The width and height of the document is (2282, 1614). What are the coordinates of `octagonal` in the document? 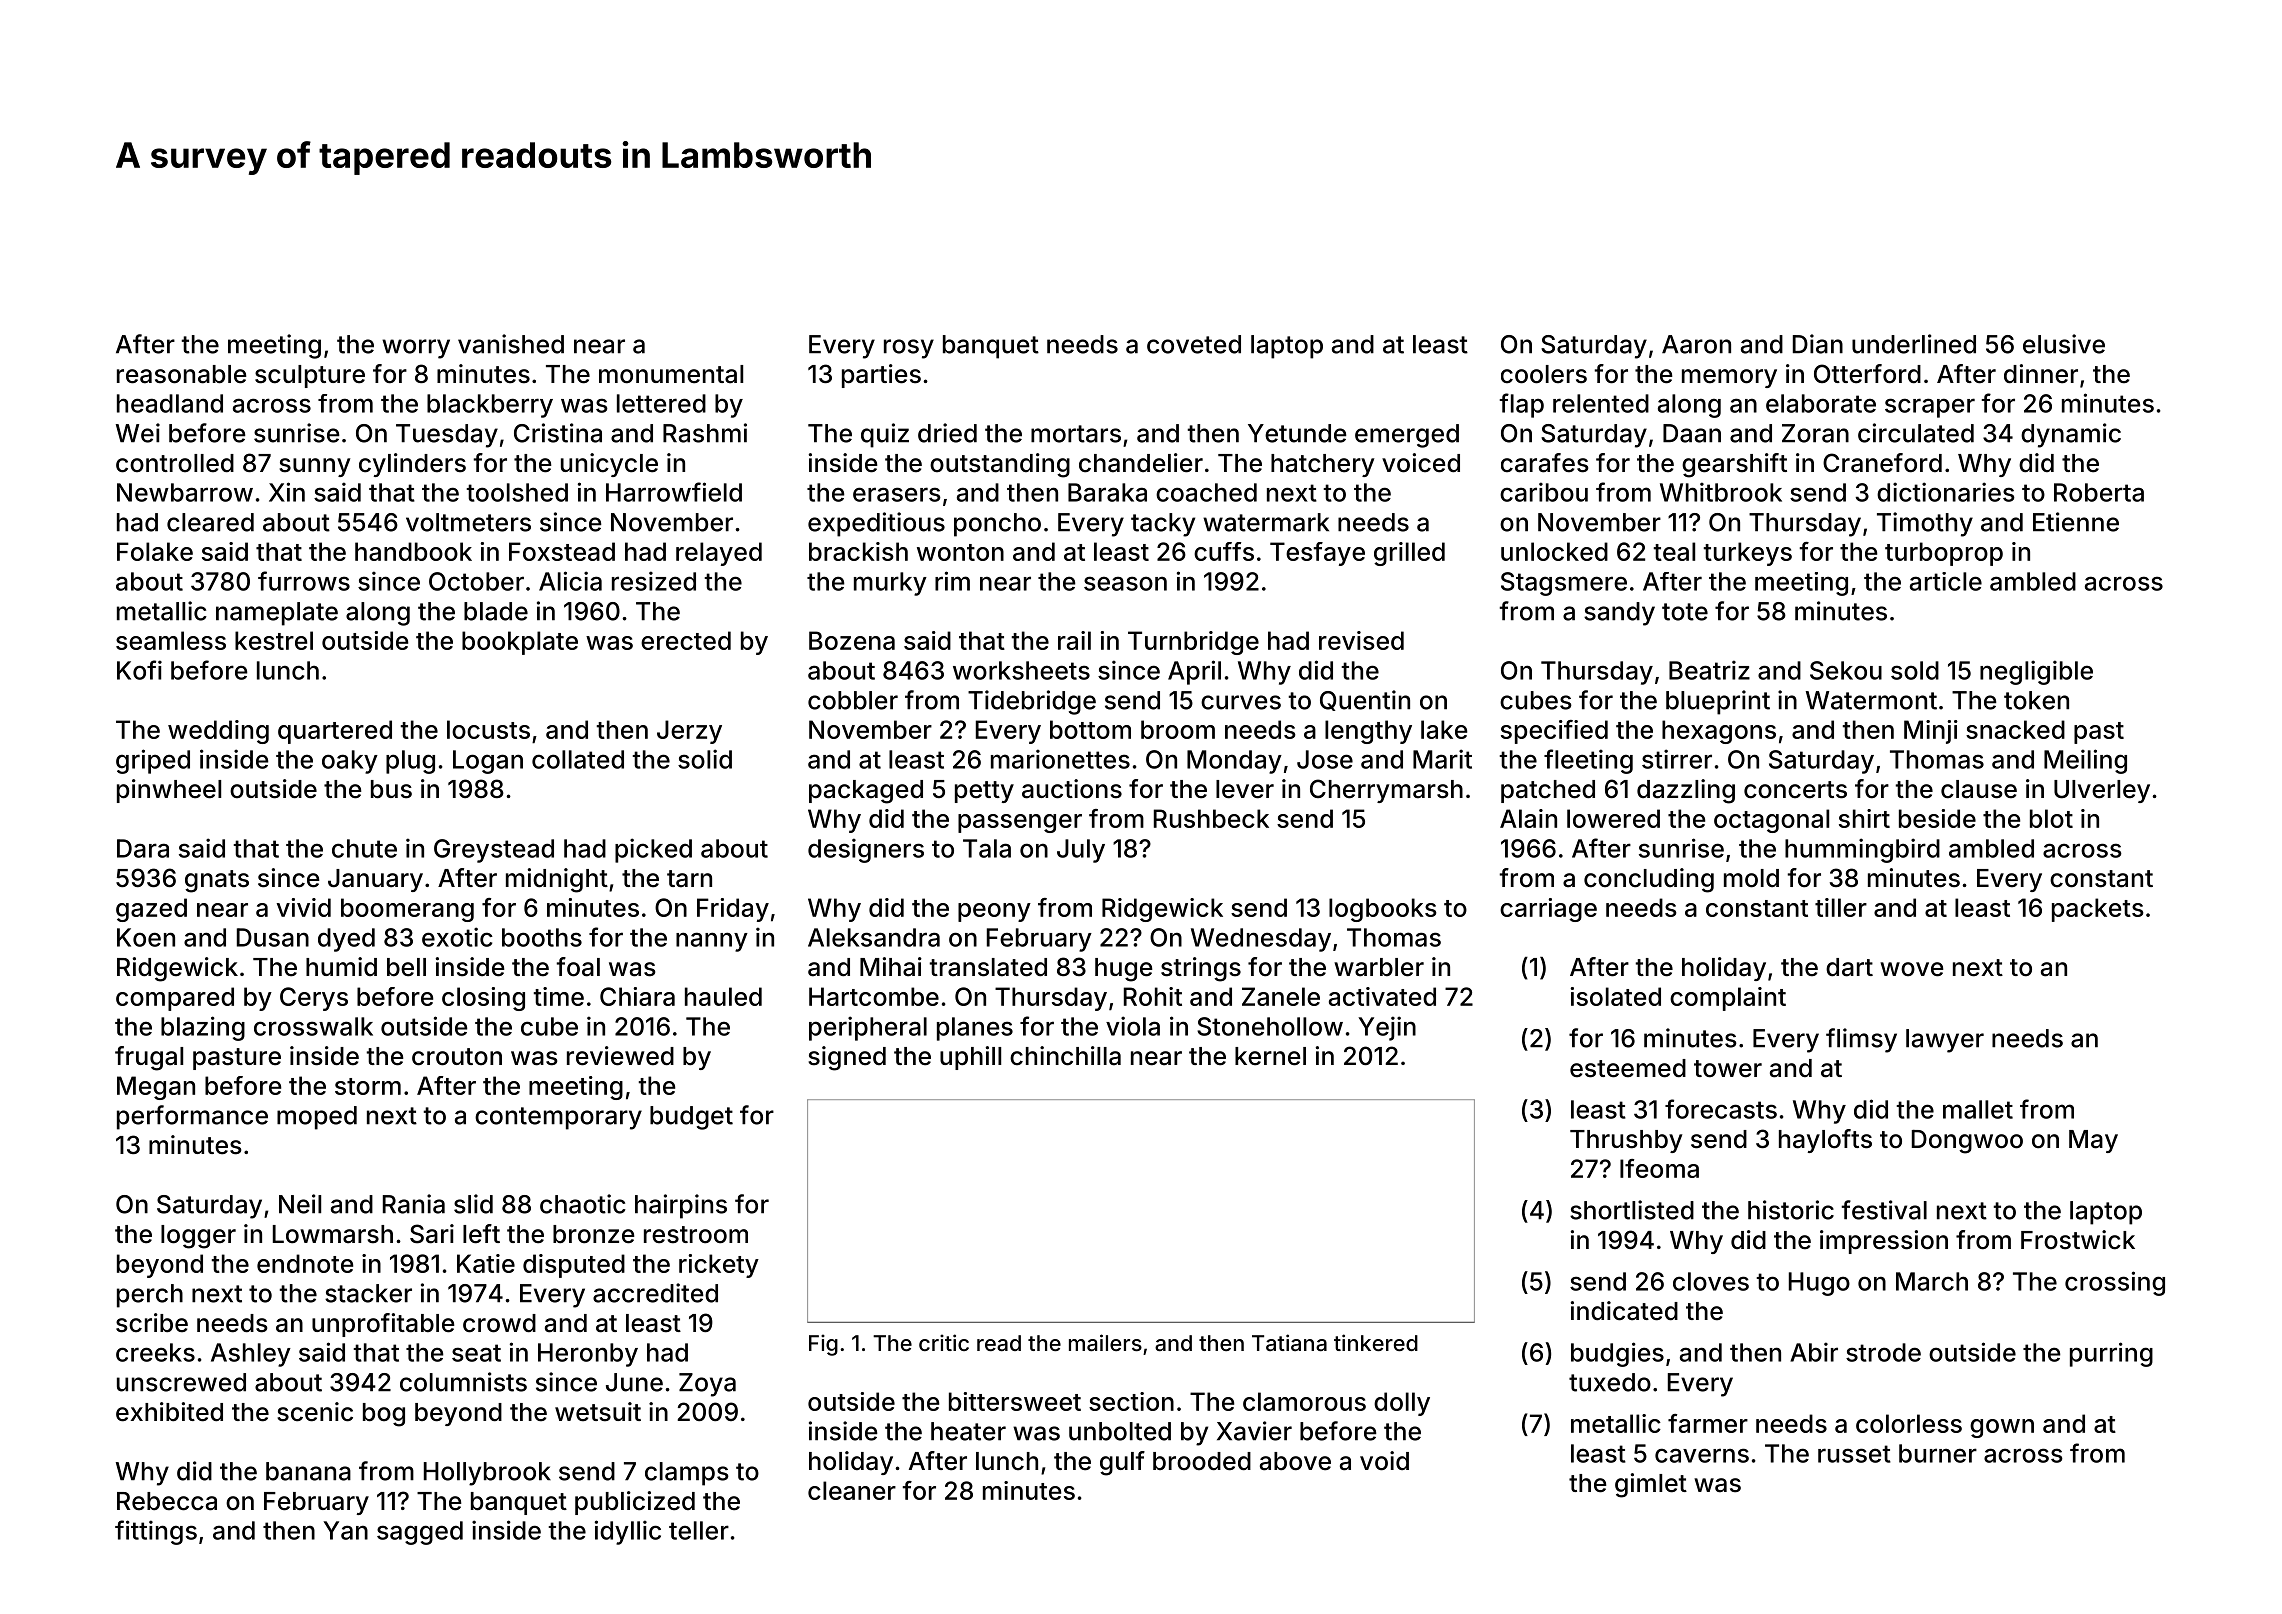 It's located at (1771, 821).
